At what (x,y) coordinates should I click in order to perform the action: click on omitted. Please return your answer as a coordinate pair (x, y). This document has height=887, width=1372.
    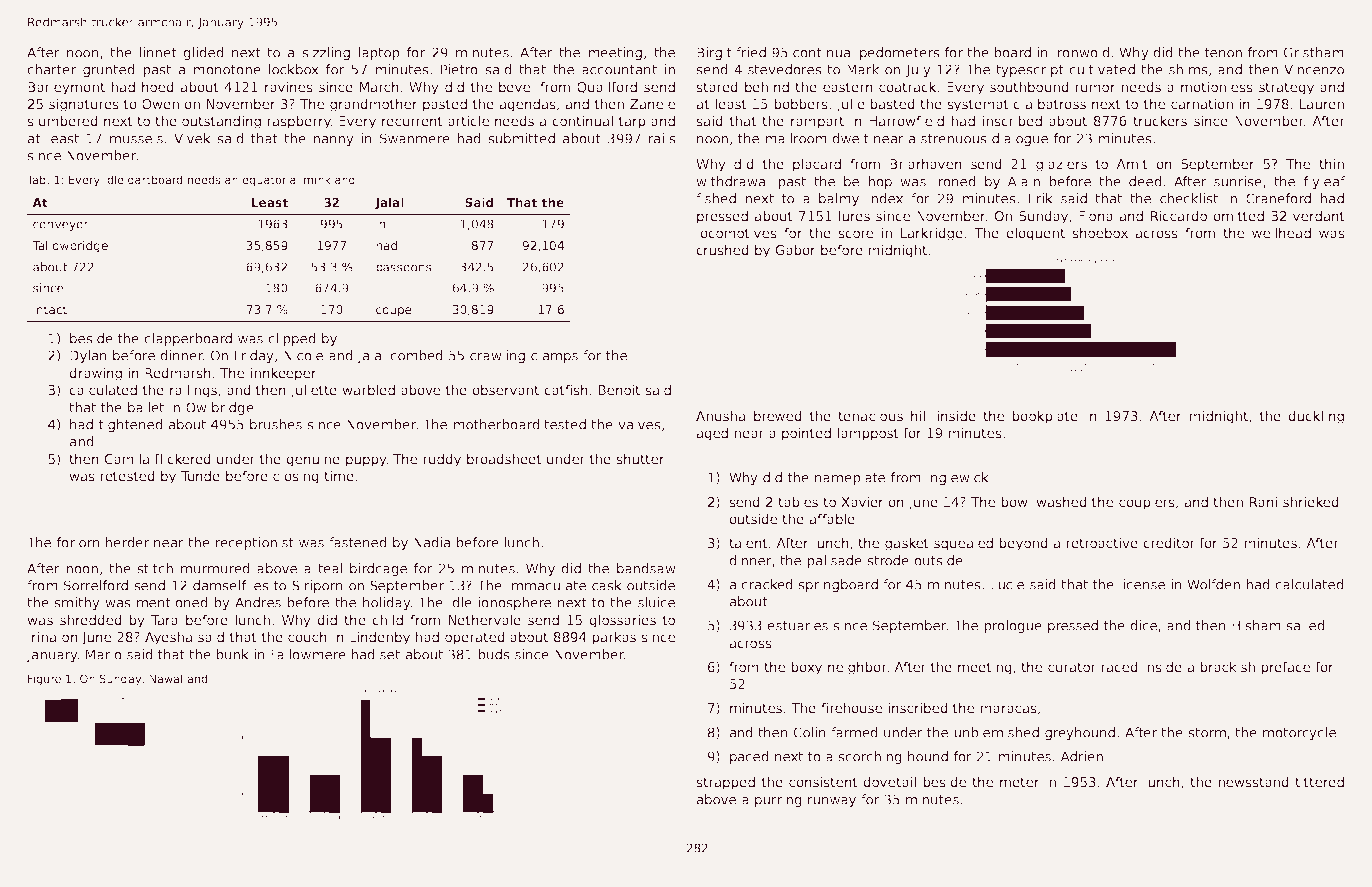
    Looking at the image, I should click on (1238, 215).
